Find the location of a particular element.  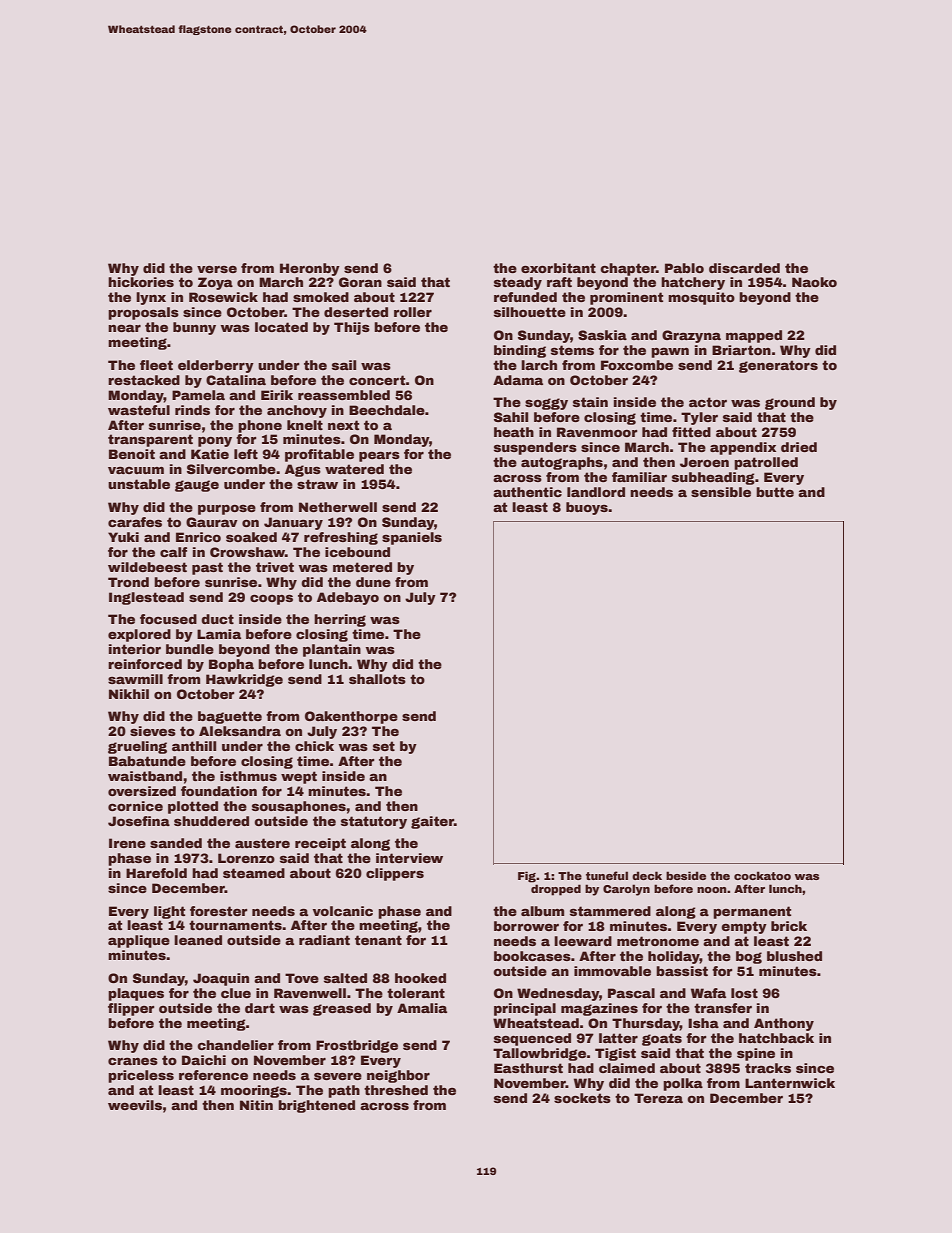

discarded is located at coordinates (744, 268).
